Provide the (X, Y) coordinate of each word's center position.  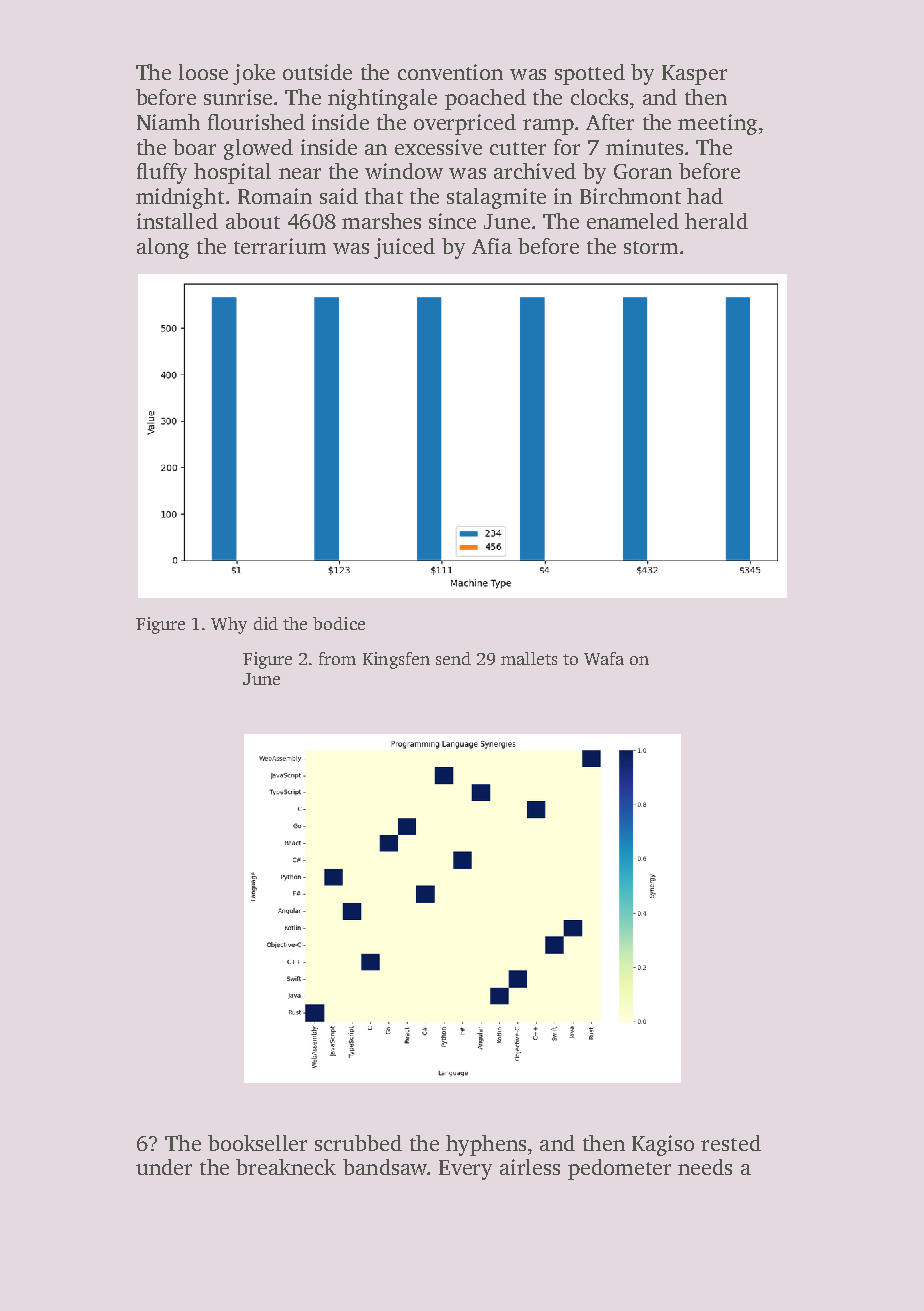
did (266, 623)
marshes (381, 221)
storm (651, 247)
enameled (633, 221)
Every (465, 1170)
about (253, 221)
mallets (529, 658)
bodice (339, 623)
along (163, 248)
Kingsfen (396, 660)
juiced (404, 248)
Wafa (604, 658)
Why (229, 625)
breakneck (286, 1167)
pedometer (619, 1169)
